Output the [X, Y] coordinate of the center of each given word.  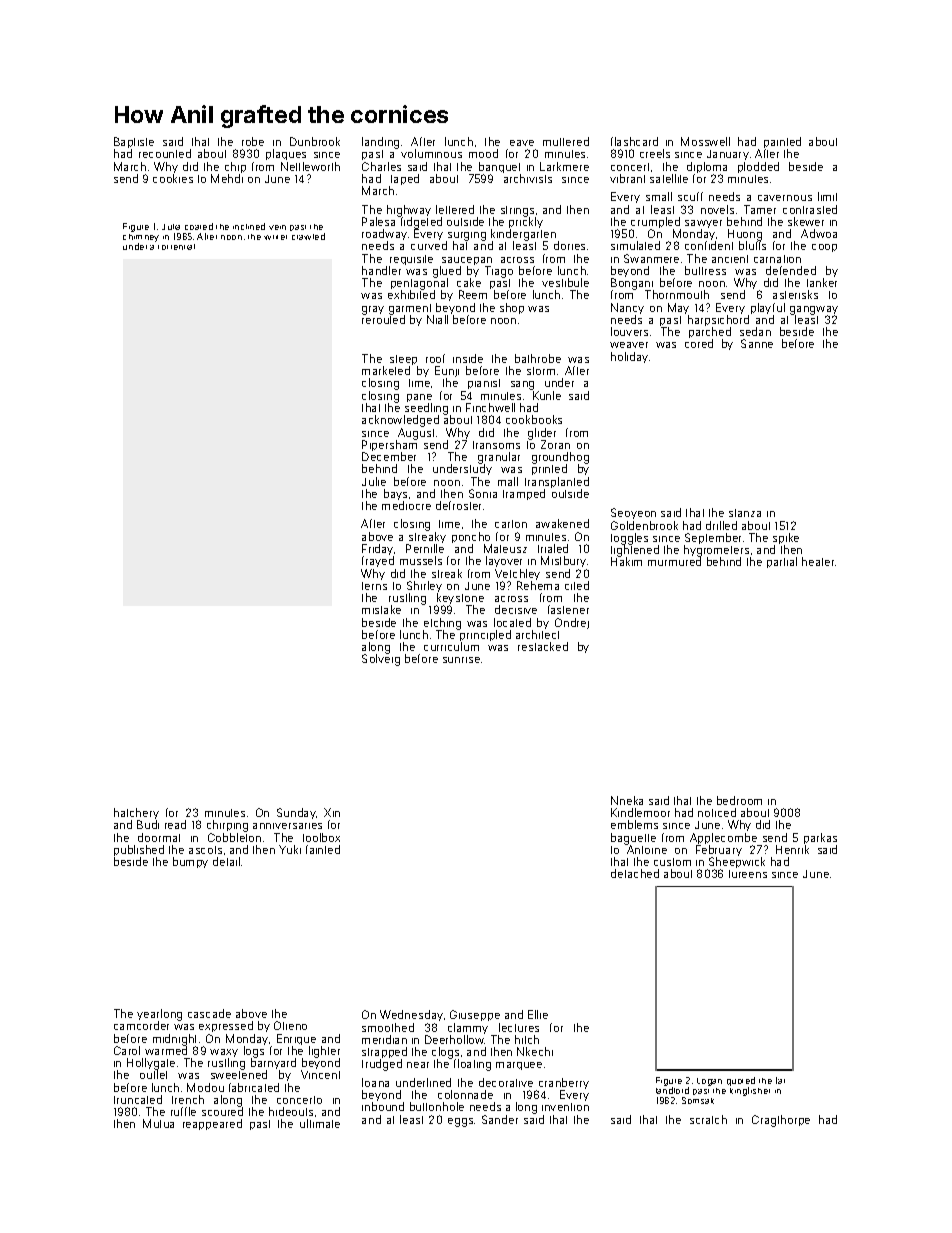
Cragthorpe [781, 1121]
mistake [381, 609]
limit [827, 196]
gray [373, 310]
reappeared [212, 1124]
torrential [176, 247]
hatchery [136, 814]
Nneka [627, 800]
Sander [500, 1119]
